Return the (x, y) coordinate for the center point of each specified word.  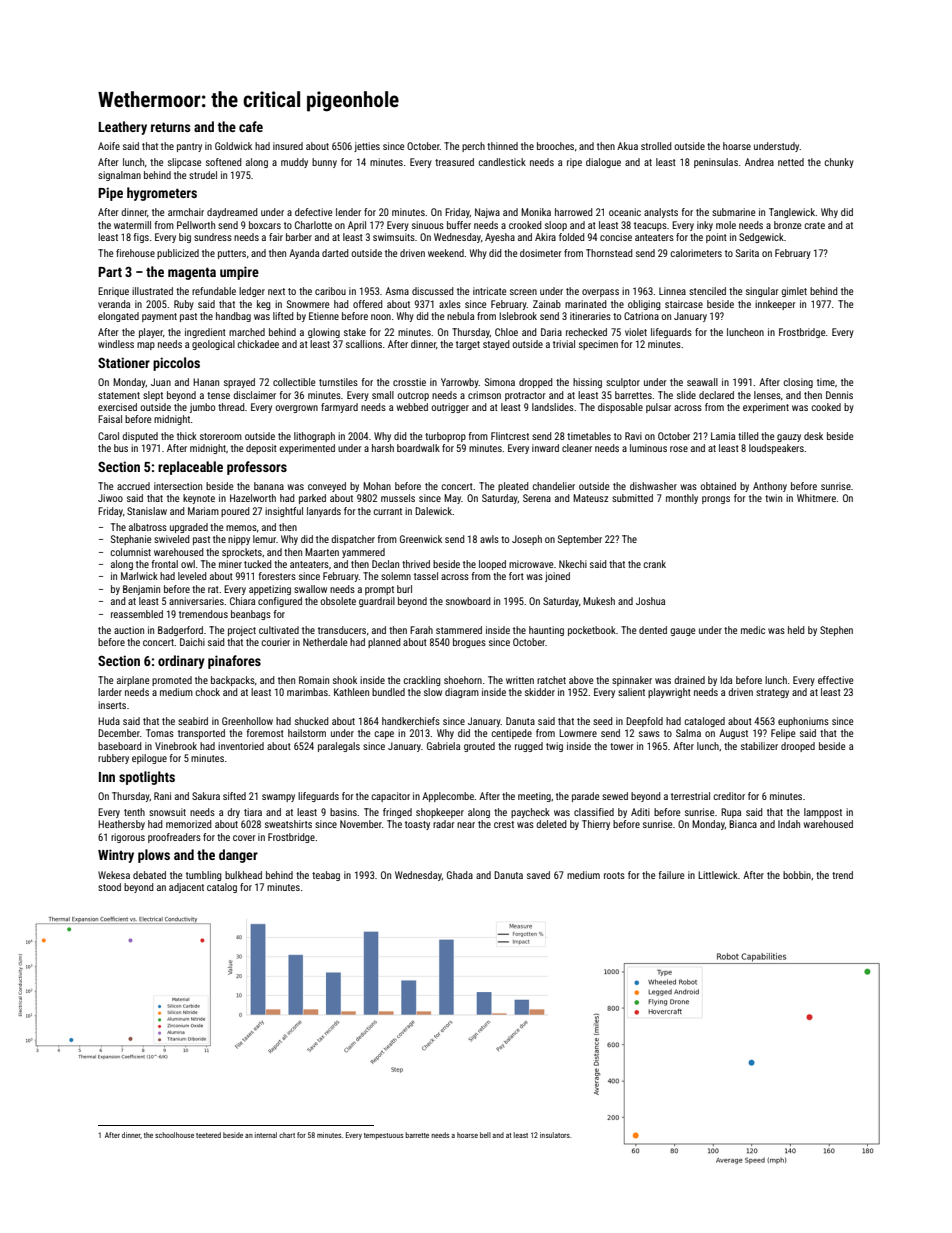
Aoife (109, 146)
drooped (798, 747)
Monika (536, 212)
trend (842, 875)
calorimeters (696, 253)
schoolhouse (174, 1135)
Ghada (460, 875)
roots (614, 875)
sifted (234, 796)
